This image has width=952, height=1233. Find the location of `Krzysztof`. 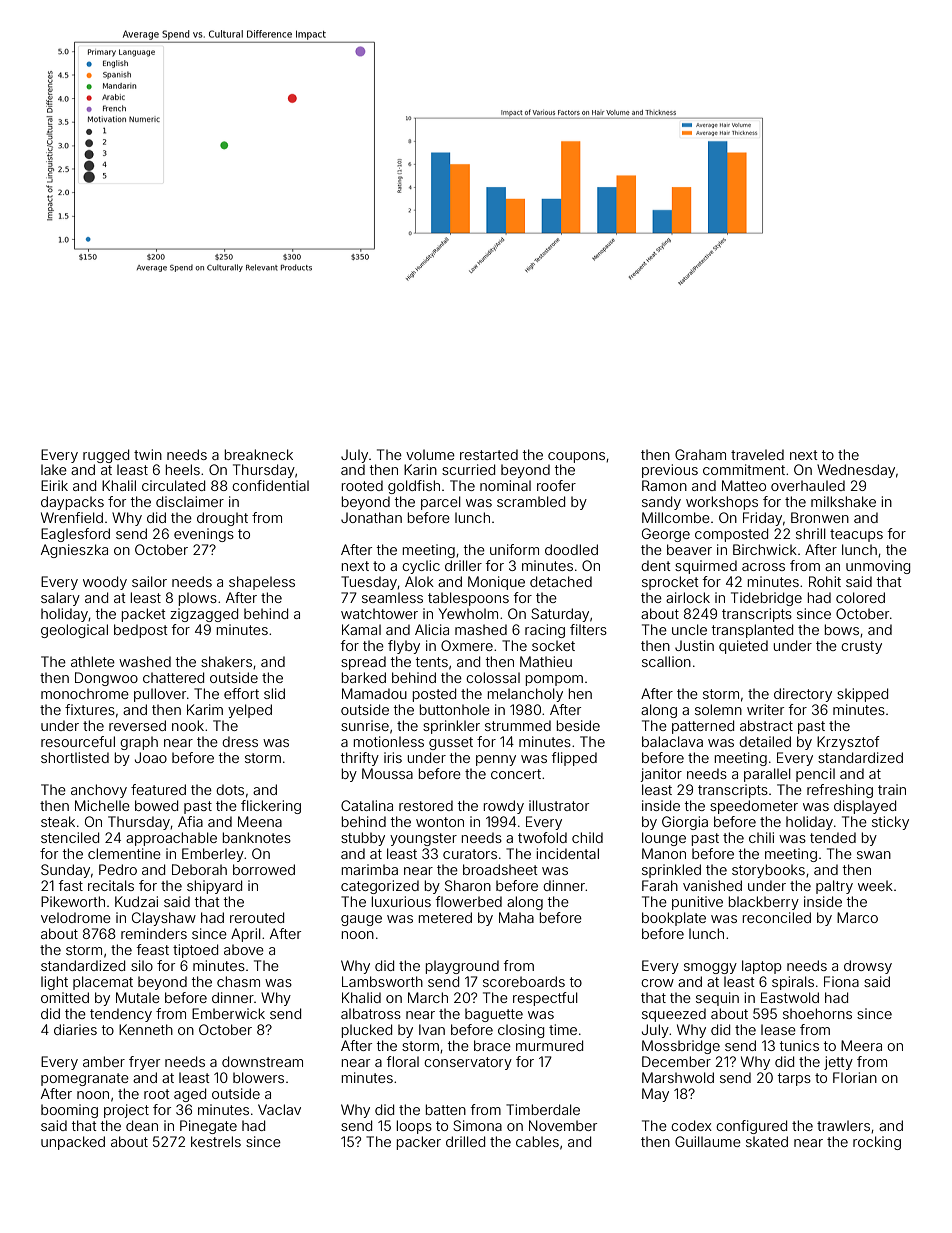

Krzysztof is located at coordinates (848, 743).
